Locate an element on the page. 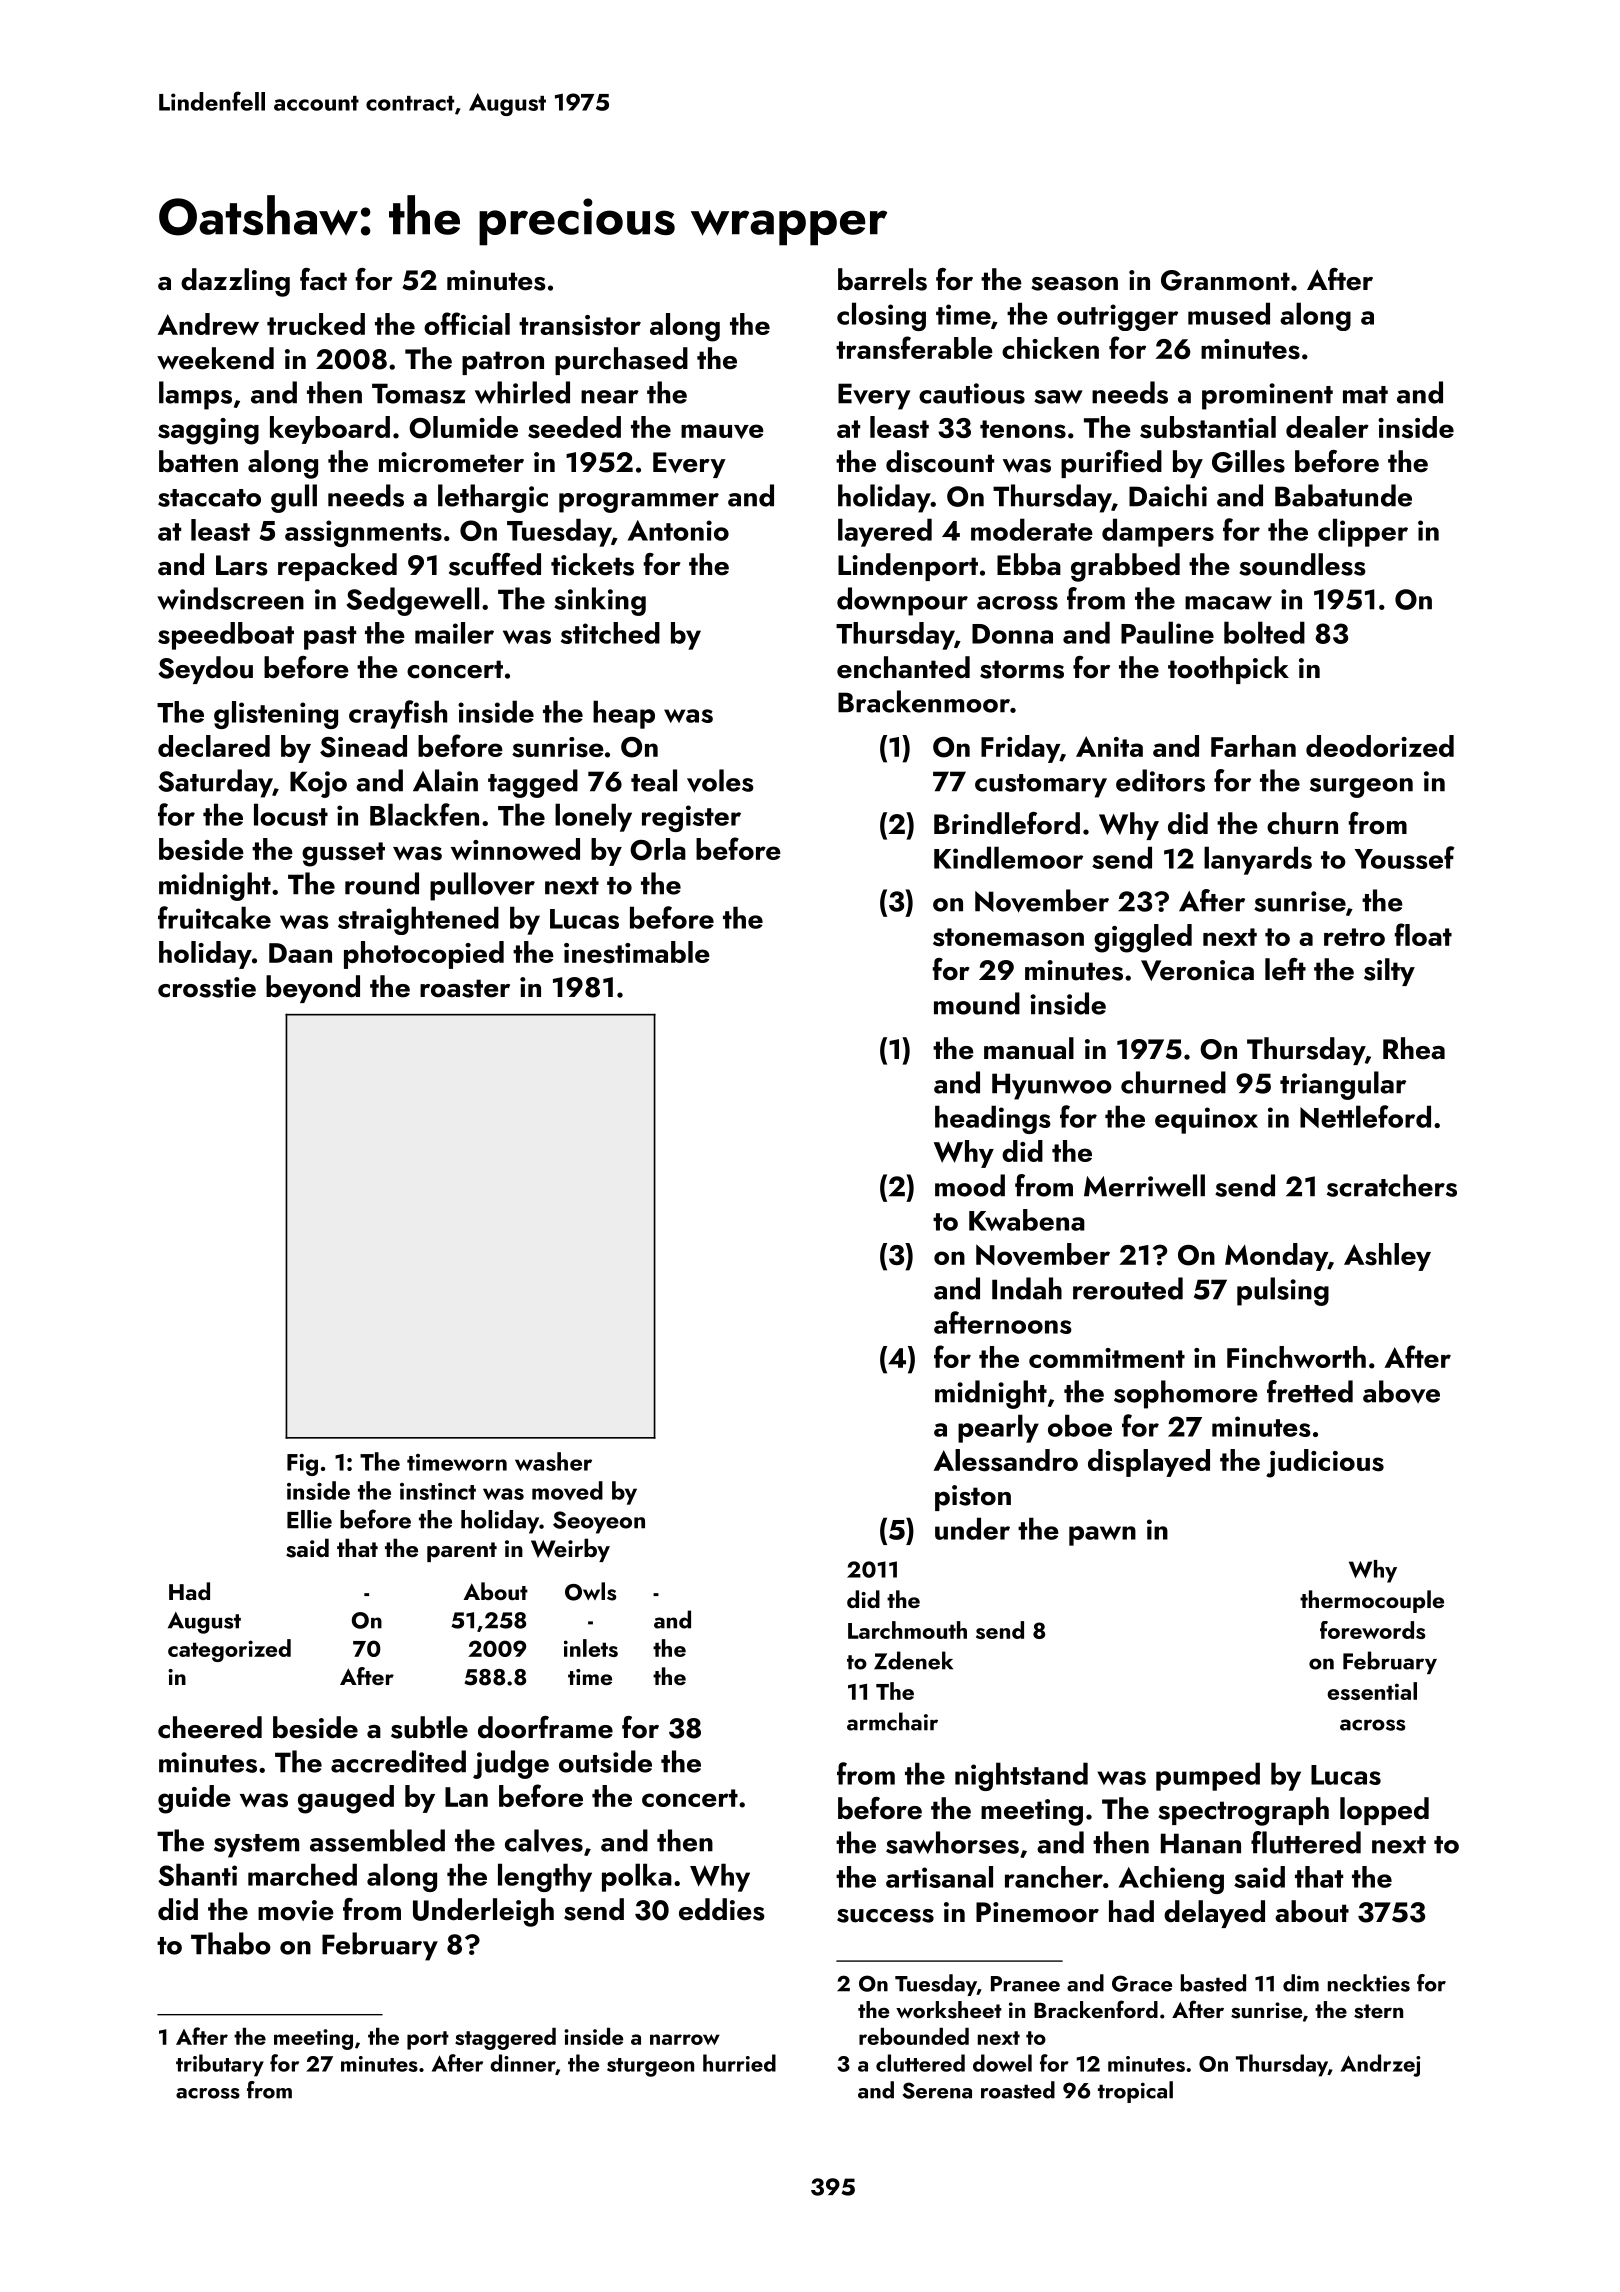 This image has width=1620, height=2292. Thabo is located at coordinates (231, 1943).
